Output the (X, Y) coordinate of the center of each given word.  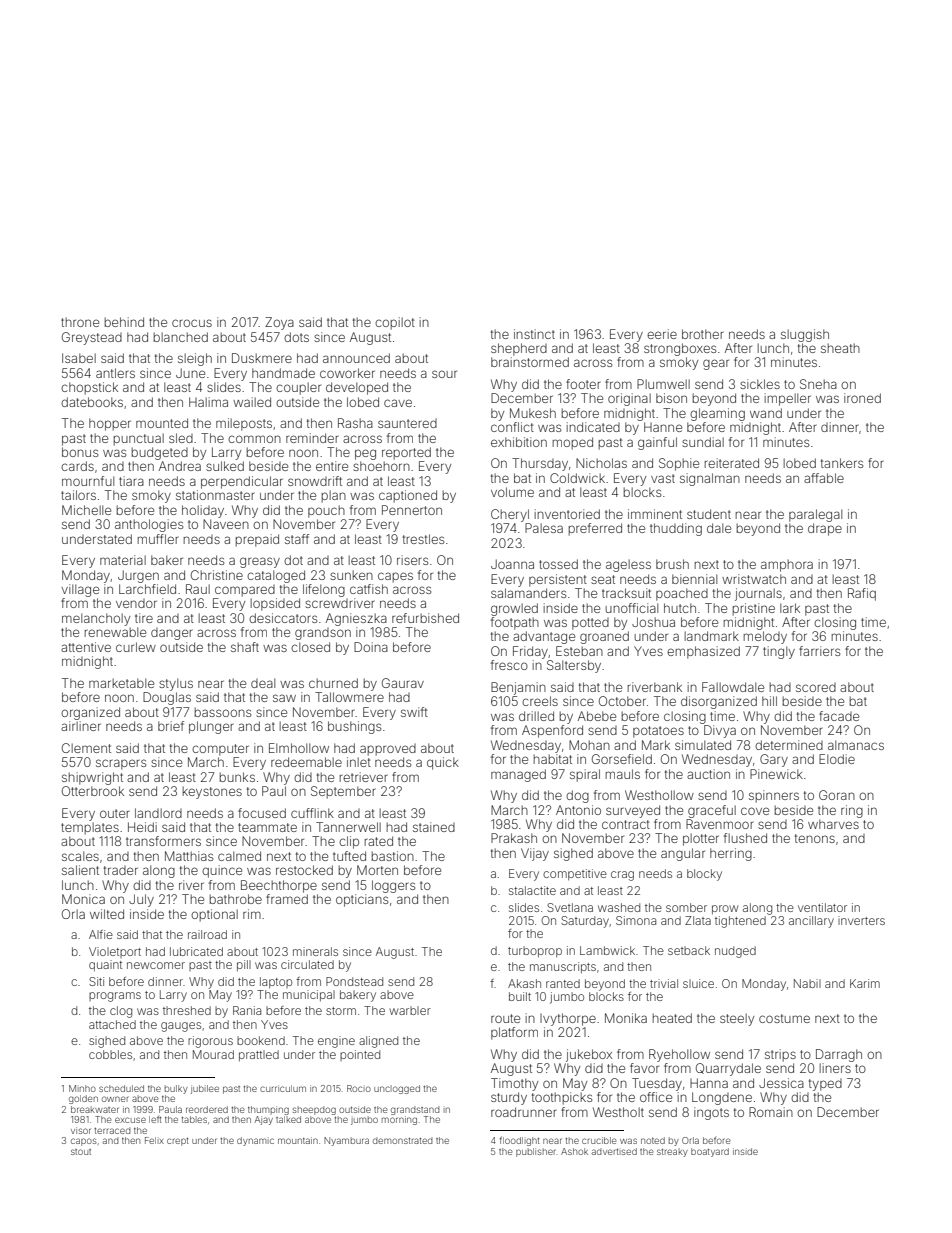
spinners (774, 796)
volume (512, 492)
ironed (862, 398)
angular (683, 854)
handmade (283, 373)
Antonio (578, 810)
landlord (158, 813)
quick (443, 763)
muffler (158, 539)
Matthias (189, 856)
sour (444, 374)
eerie (662, 334)
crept (178, 1142)
